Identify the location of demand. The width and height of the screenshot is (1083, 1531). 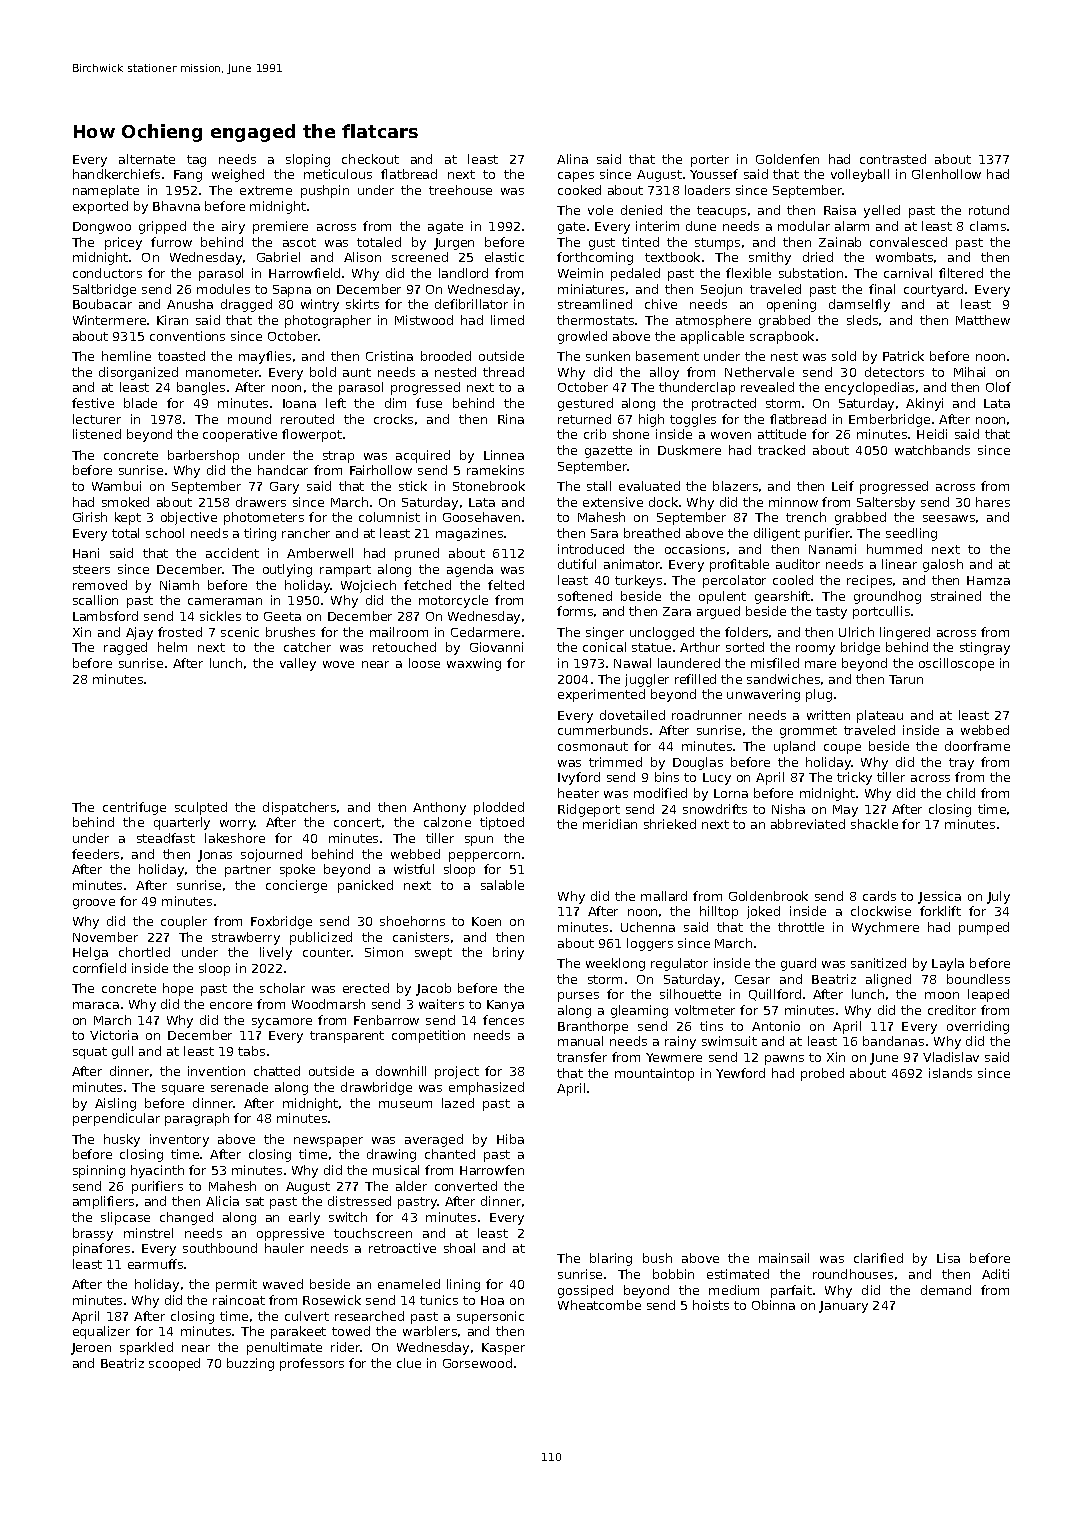
(946, 1290).
